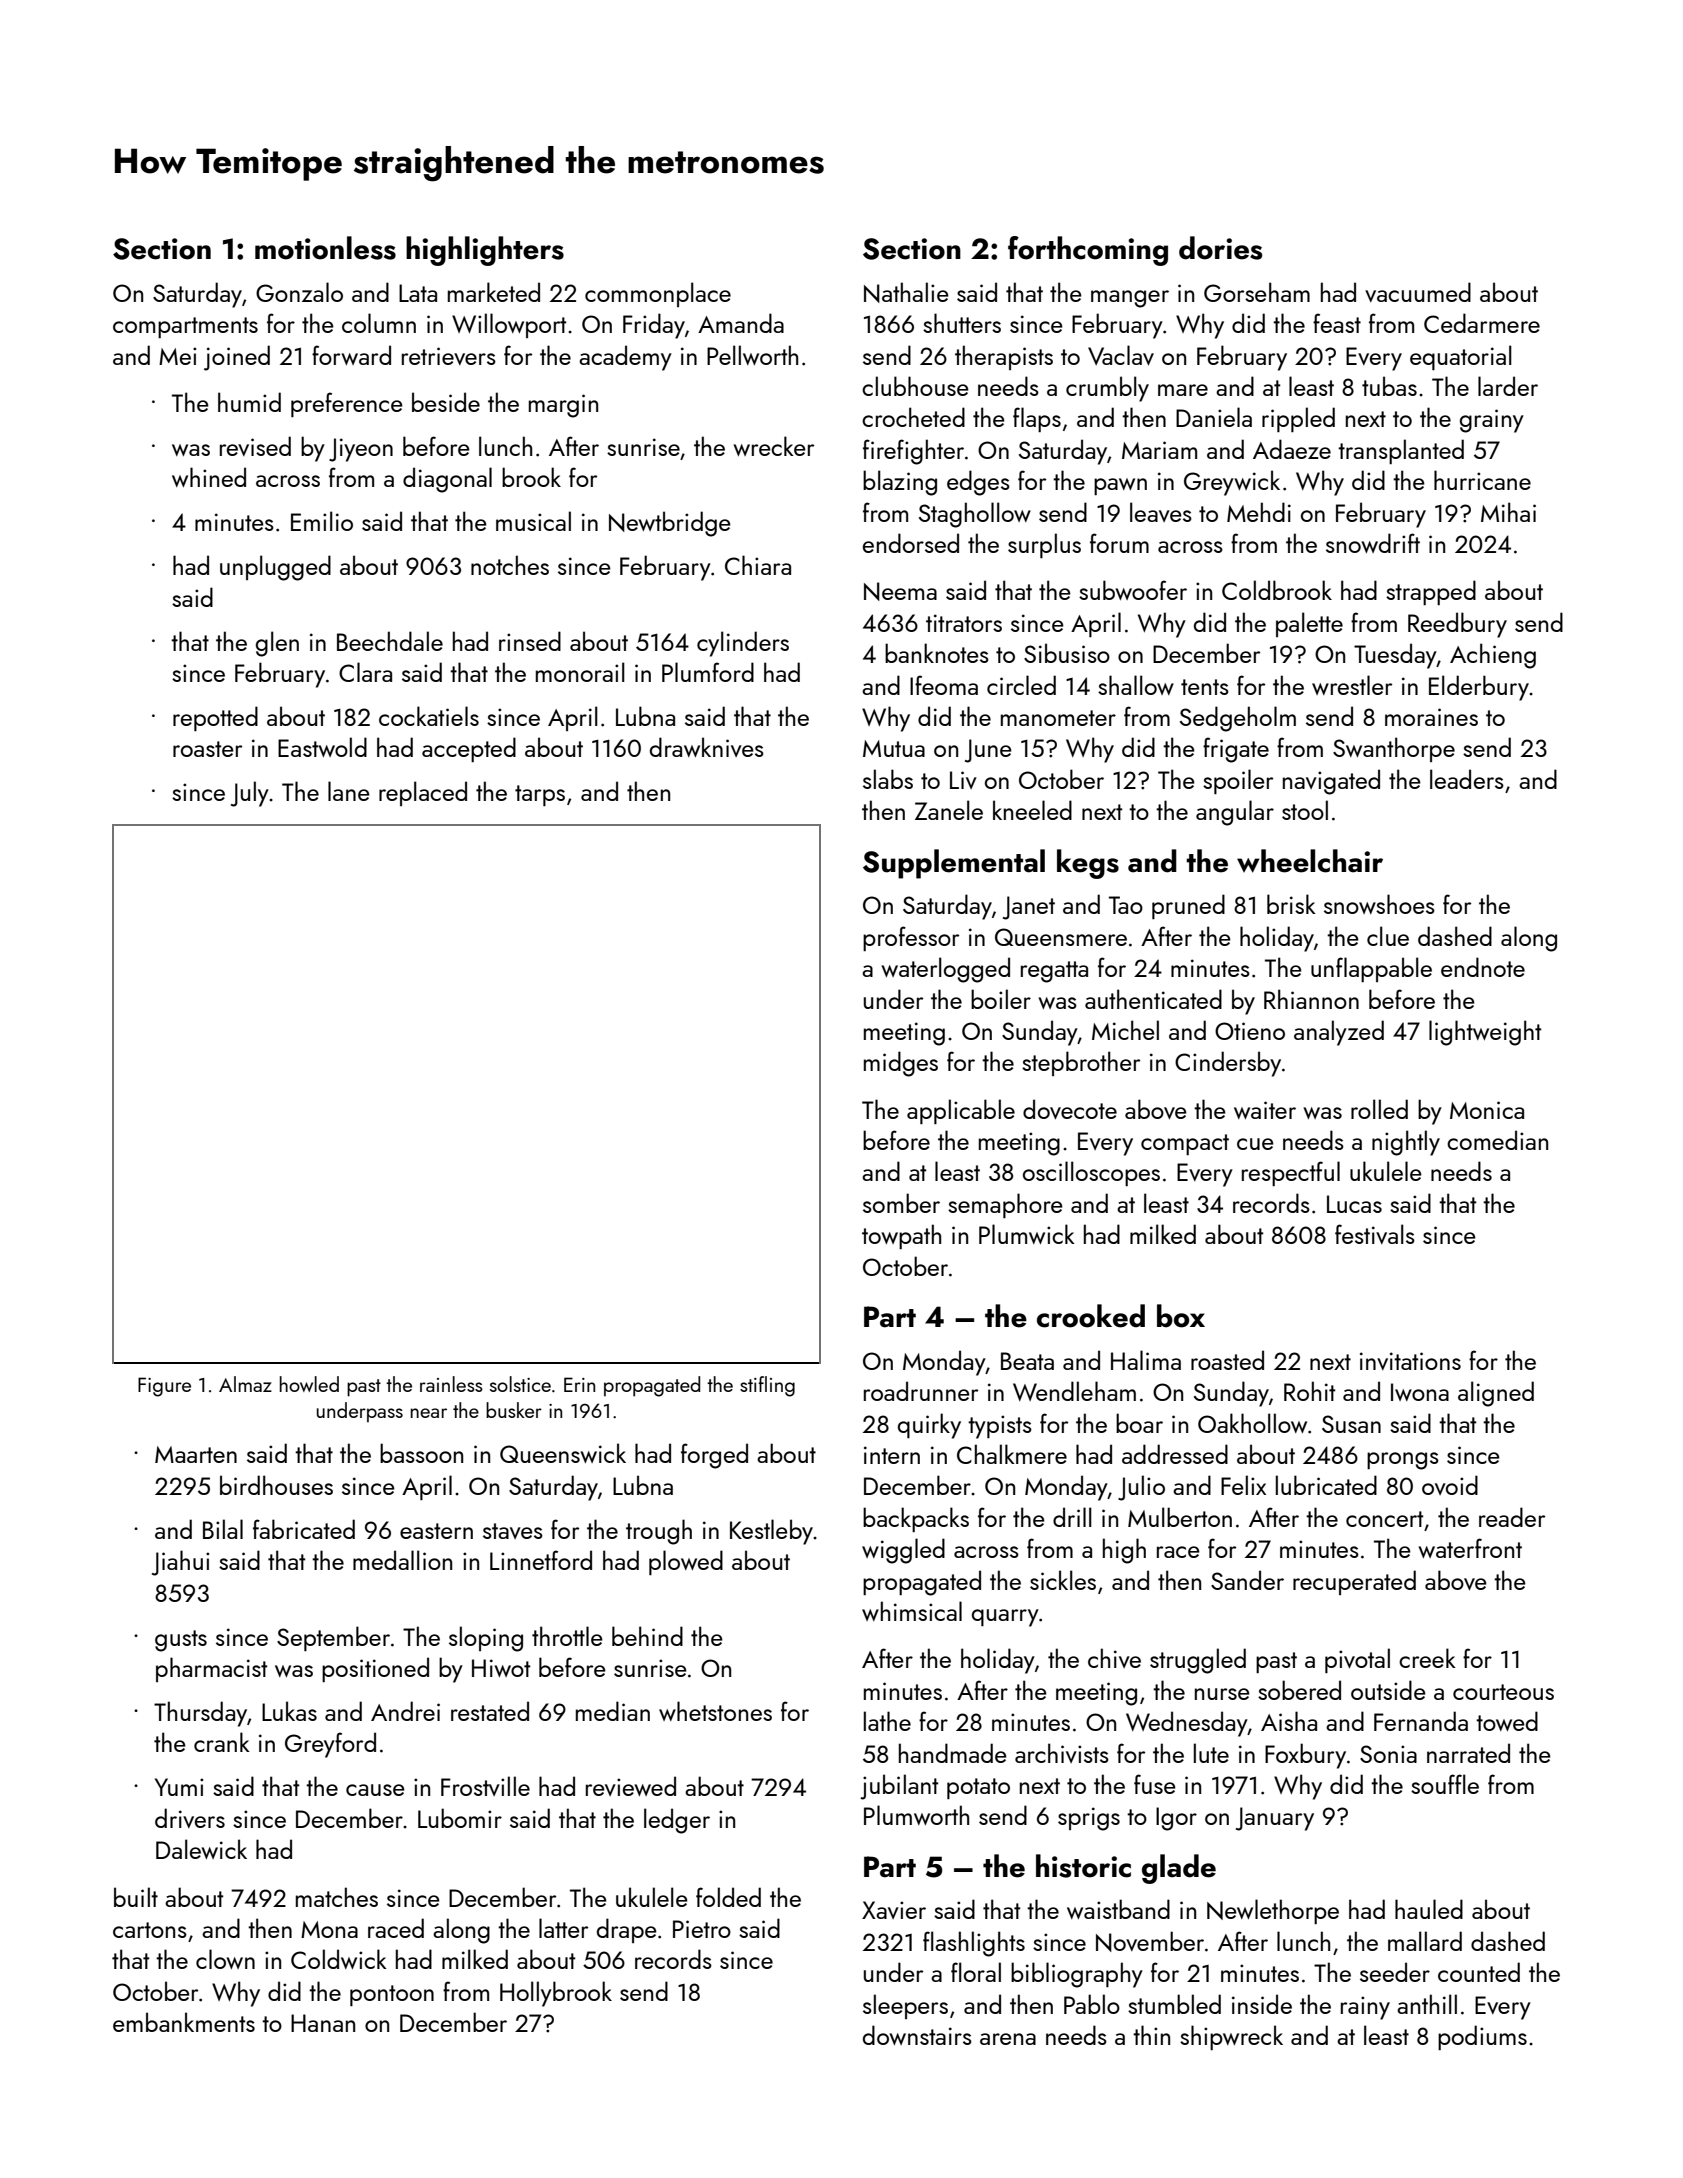 This screenshot has height=2178, width=1683. What do you see at coordinates (1181, 1316) in the screenshot?
I see `box` at bounding box center [1181, 1316].
